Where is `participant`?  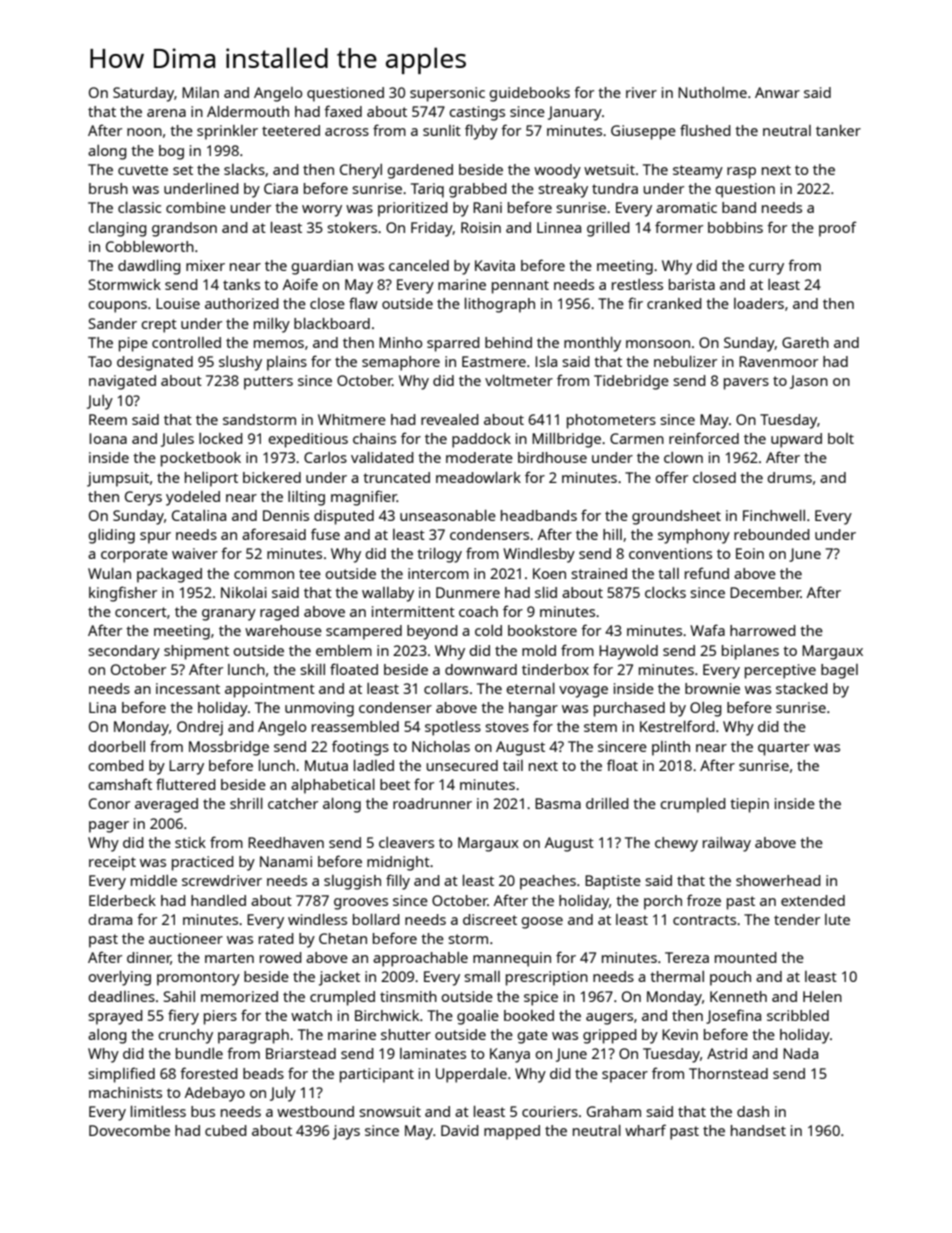 participant is located at coordinates (377, 1075).
